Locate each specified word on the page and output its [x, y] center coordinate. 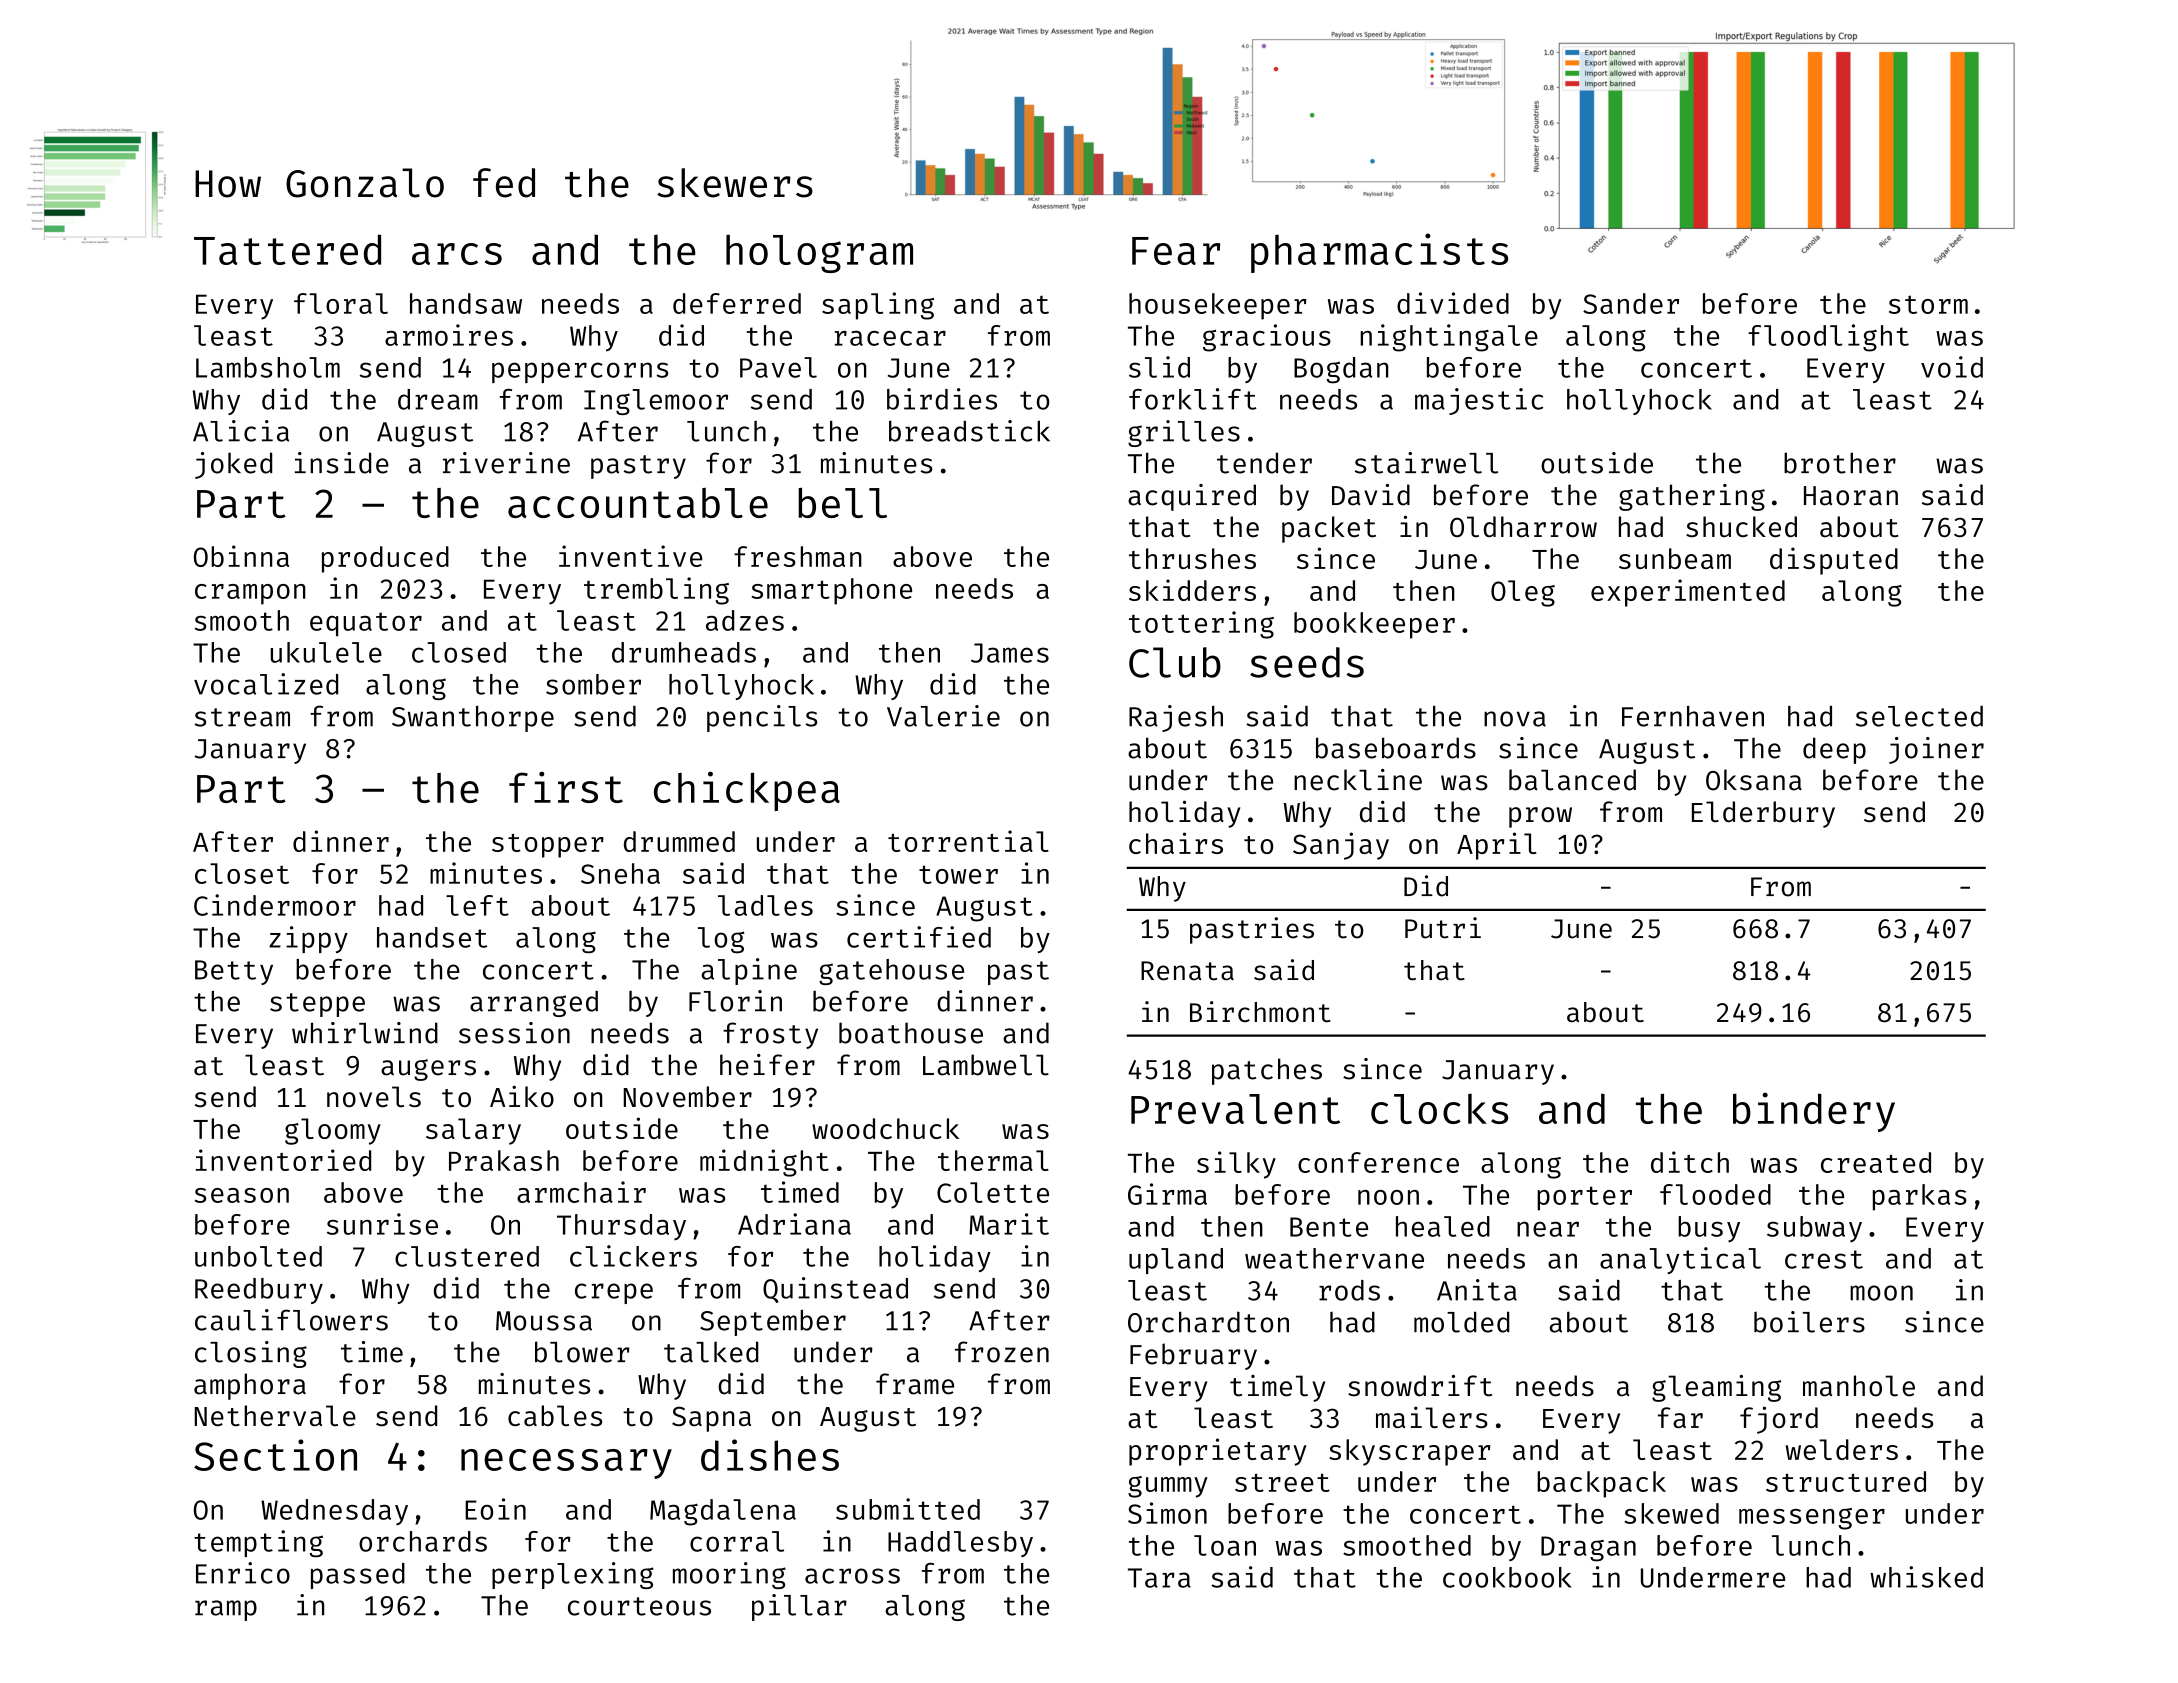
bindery [1814, 1112]
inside [342, 463]
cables [555, 1416]
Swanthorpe [473, 719]
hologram [819, 253]
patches [1267, 1071]
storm [1928, 304]
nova [1515, 719]
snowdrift [1420, 1386]
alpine [749, 971]
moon [1881, 1293]
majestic [1479, 401]
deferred [737, 303]
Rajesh [1176, 718]
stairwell [1426, 463]
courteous [639, 1606]
